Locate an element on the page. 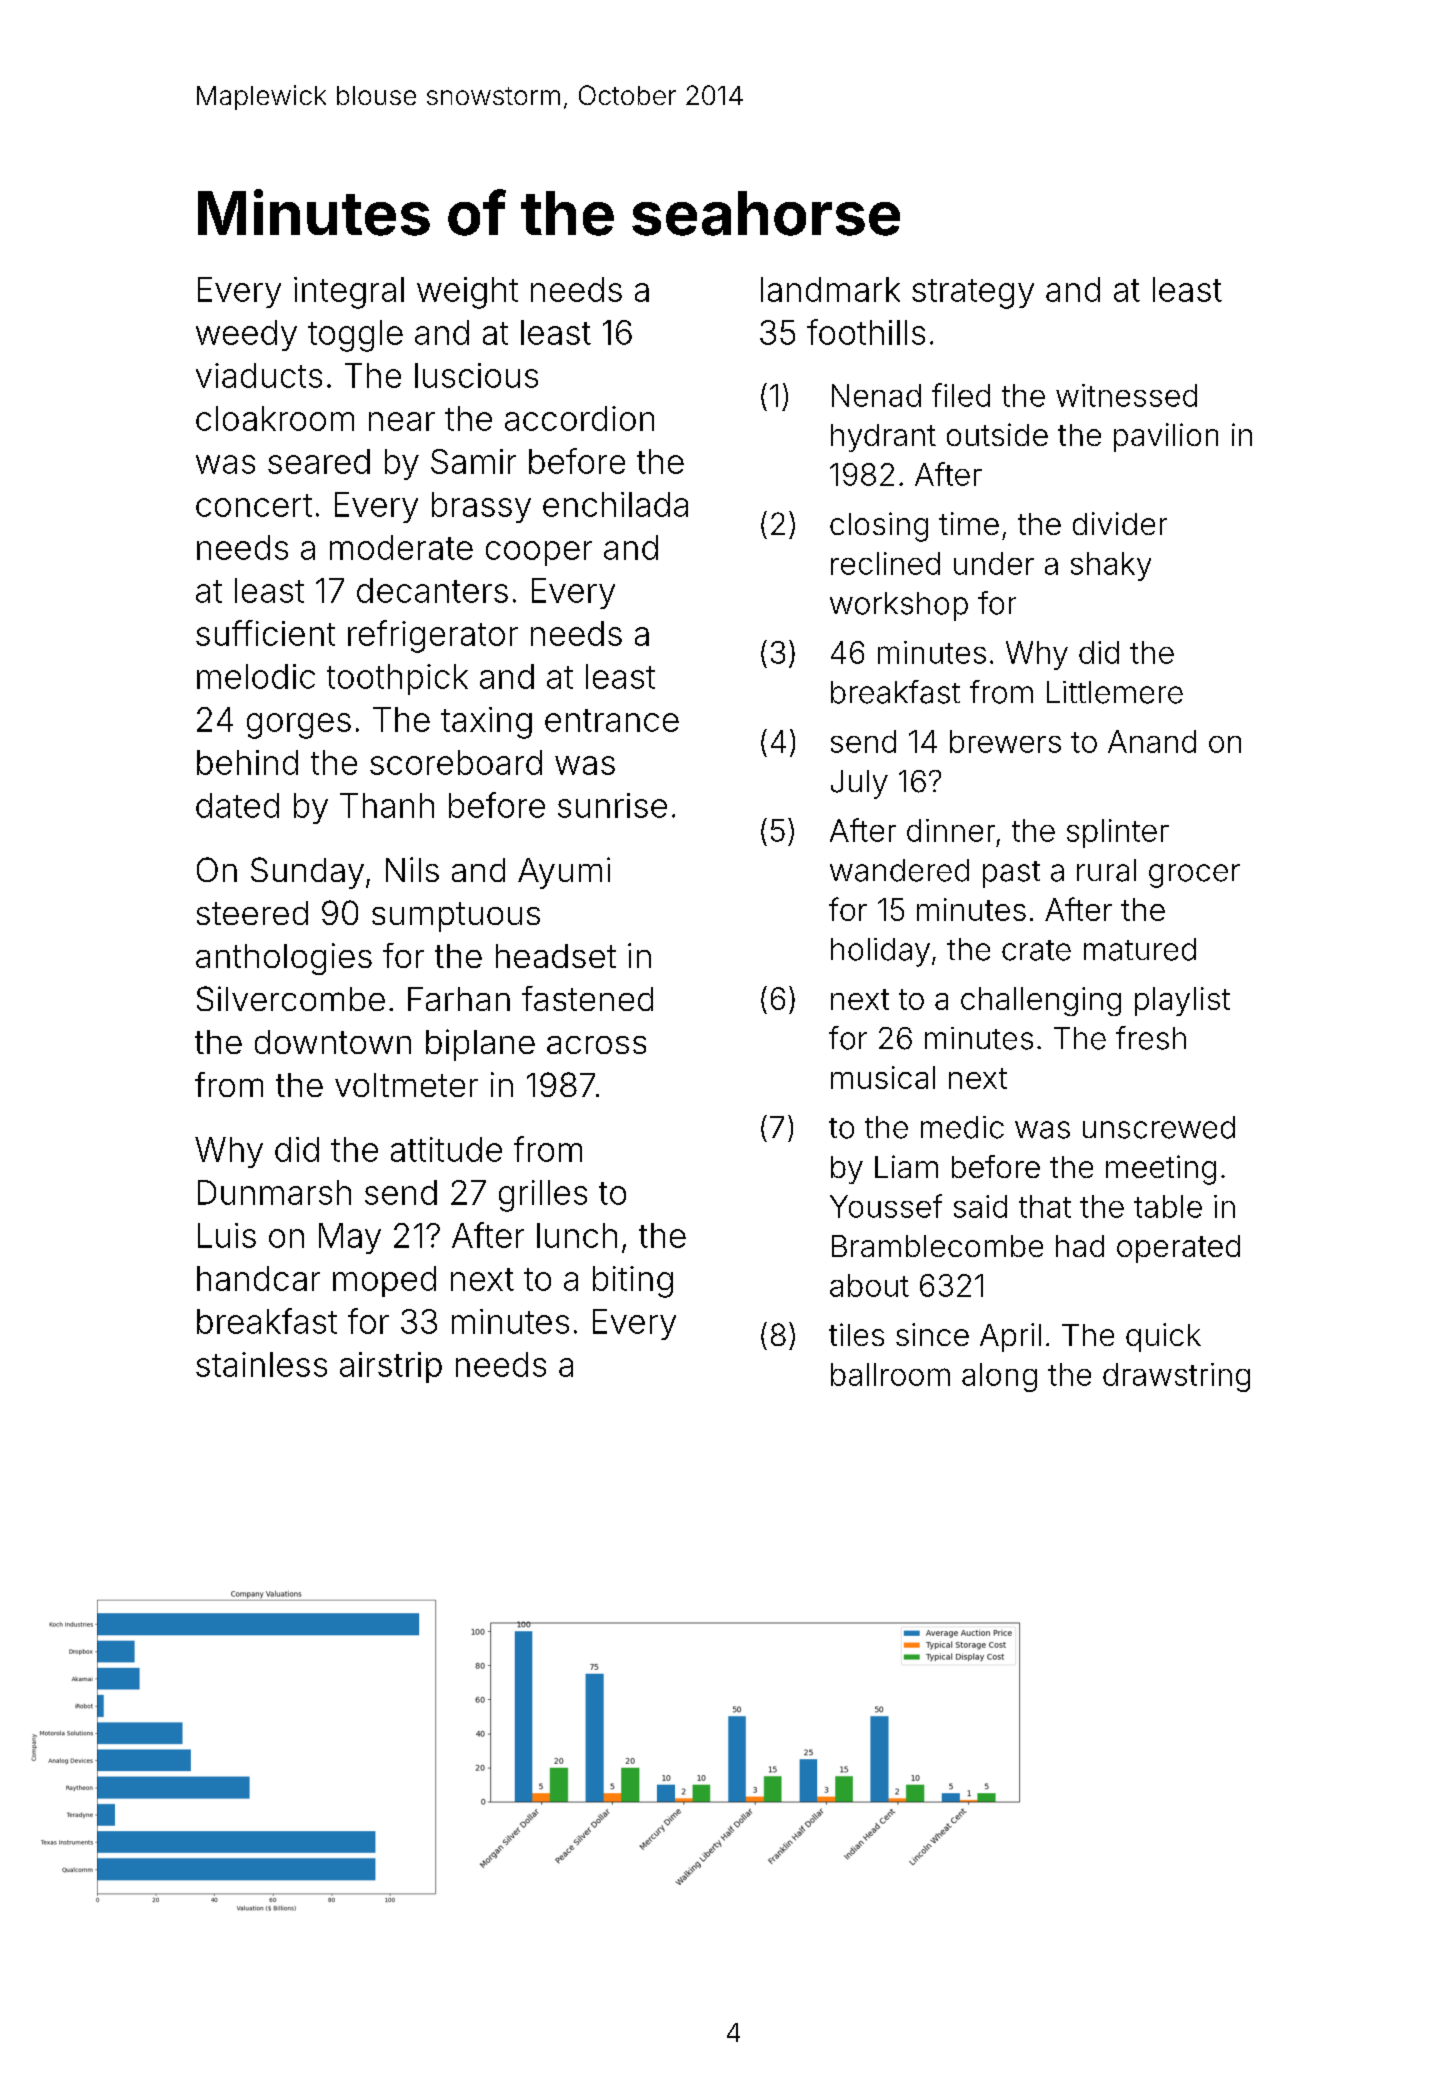 This page has width=1450, height=2100. Littlemere is located at coordinates (1115, 692).
